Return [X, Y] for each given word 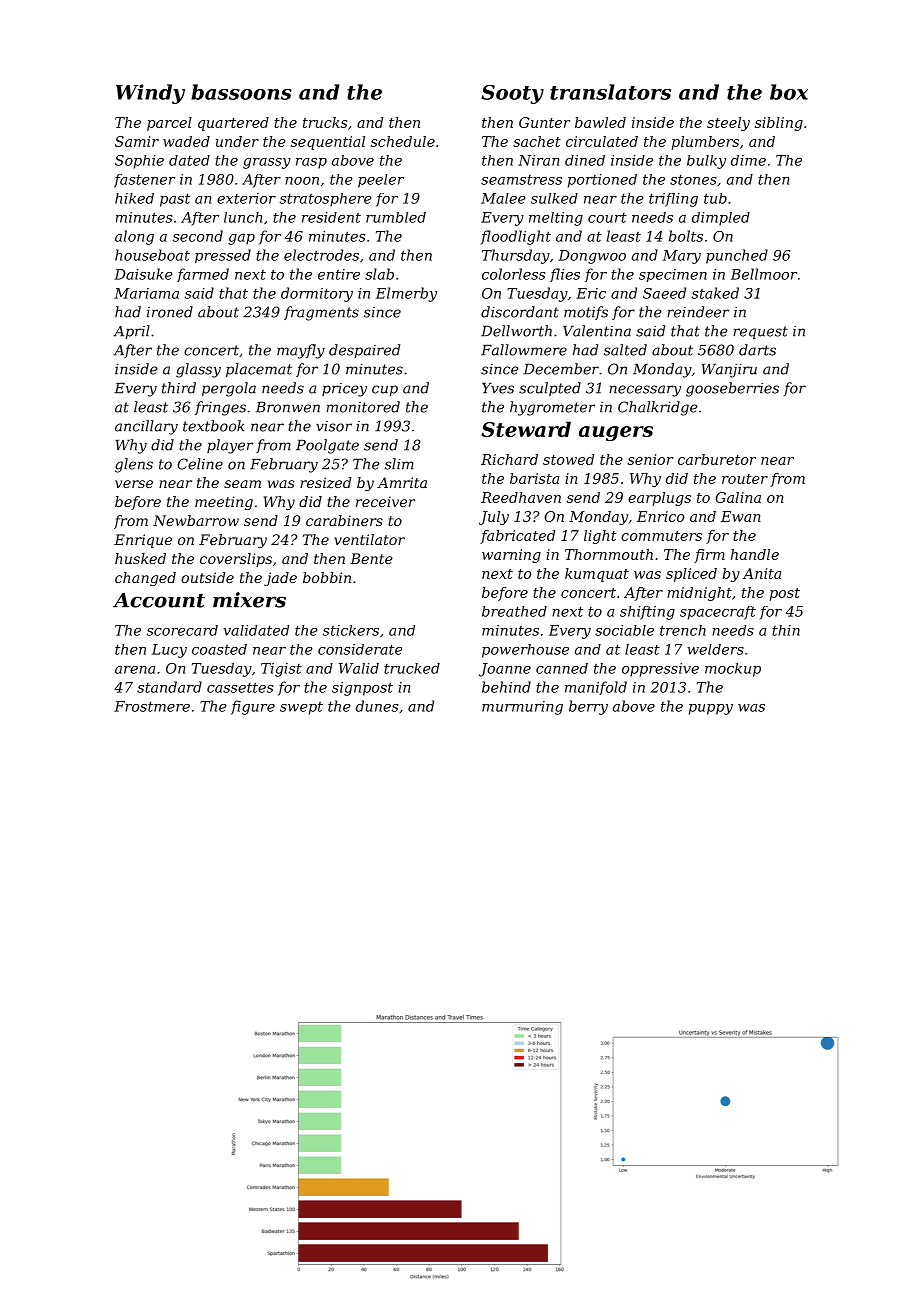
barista [534, 478]
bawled [600, 122]
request [760, 332]
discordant [520, 312]
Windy [150, 94]
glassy [198, 370]
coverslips [236, 560]
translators [610, 92]
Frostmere [152, 706]
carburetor [717, 459]
